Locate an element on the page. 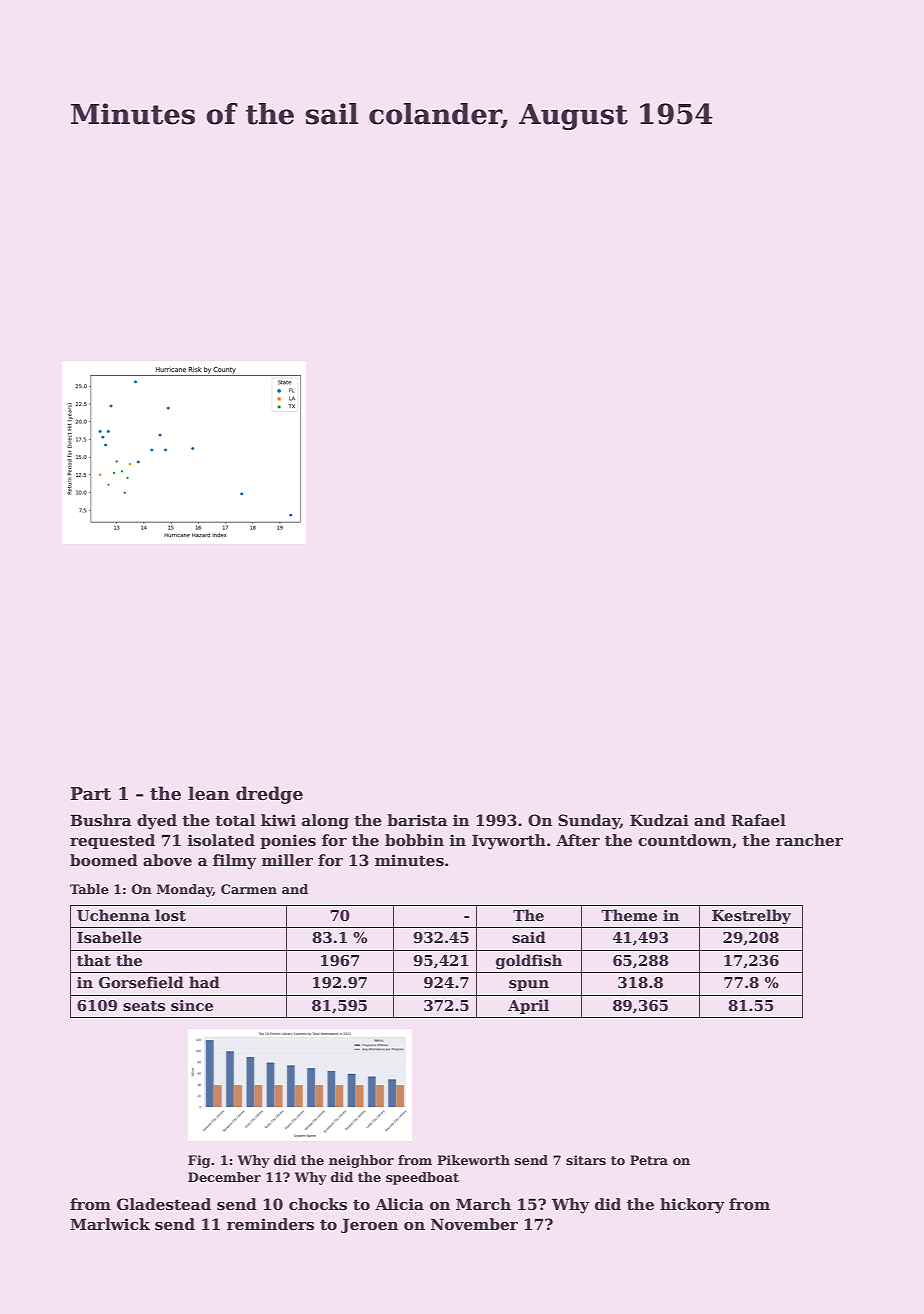 Image resolution: width=924 pixels, height=1314 pixels. barista is located at coordinates (417, 820).
